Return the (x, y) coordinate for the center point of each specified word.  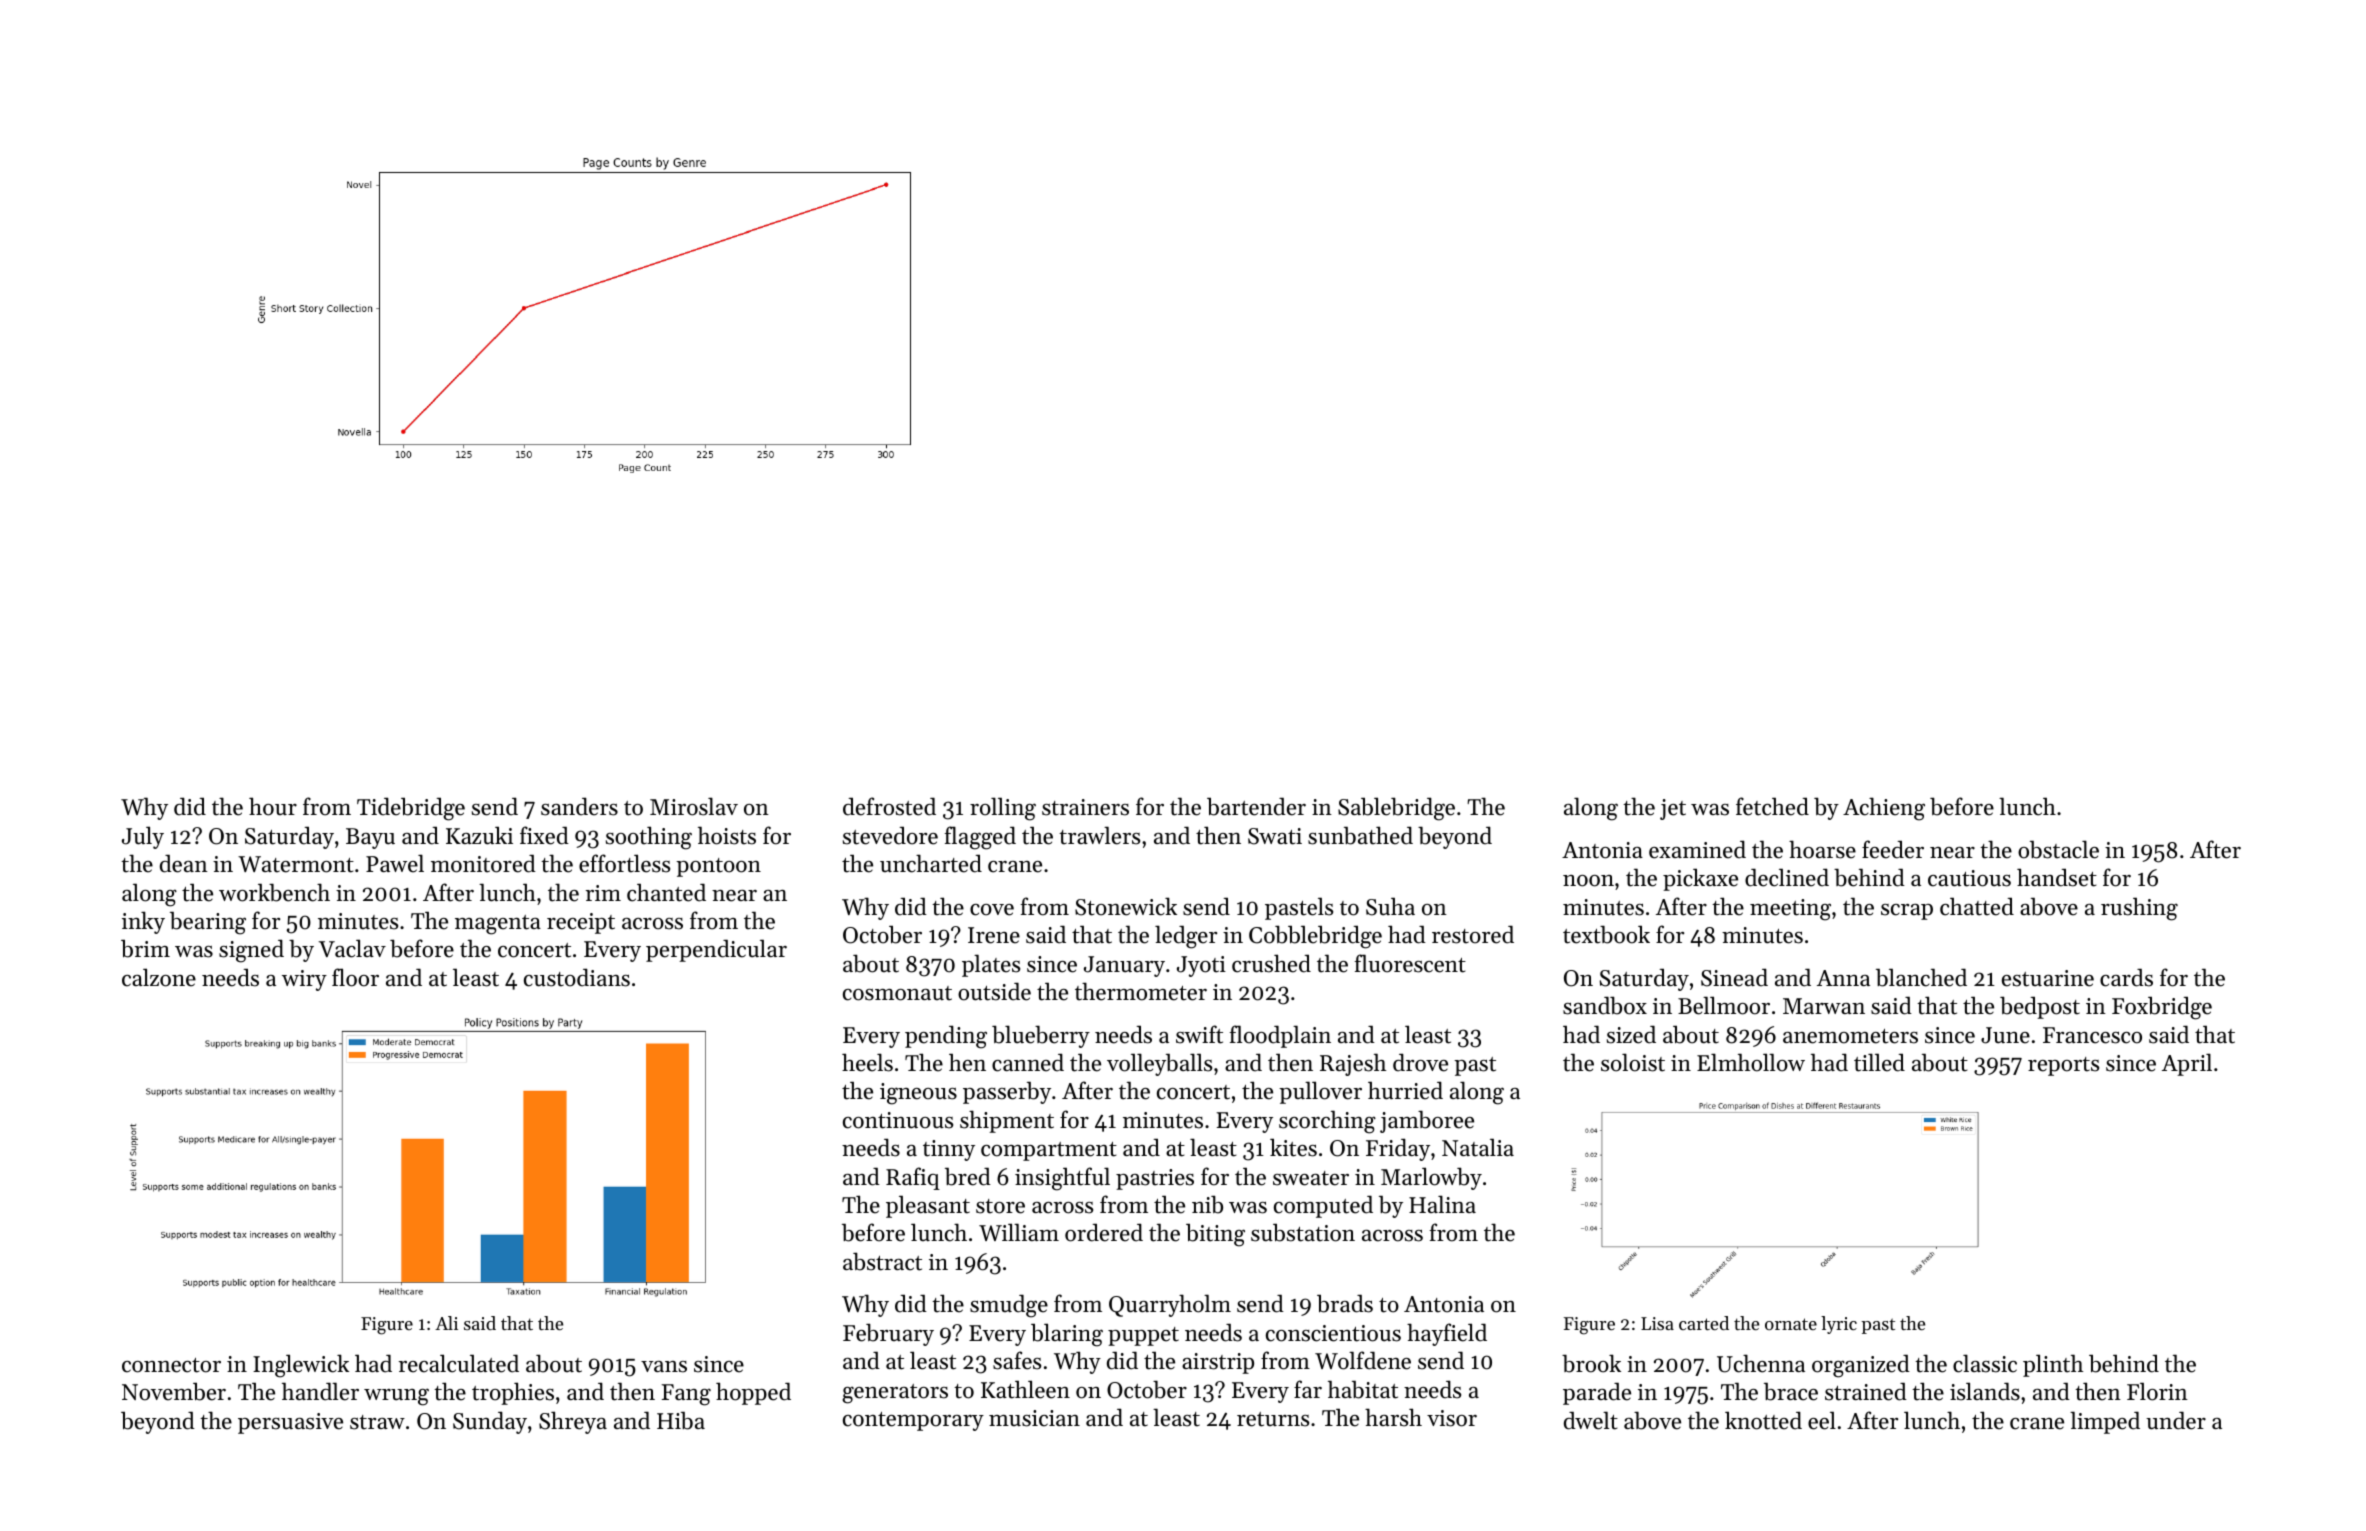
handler (320, 1391)
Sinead (1734, 977)
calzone (159, 977)
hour (273, 806)
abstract (882, 1261)
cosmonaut (897, 993)
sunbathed (1360, 835)
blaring (1067, 1335)
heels (867, 1062)
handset (2057, 877)
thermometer (1141, 991)
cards (2126, 977)
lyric (1839, 1325)
